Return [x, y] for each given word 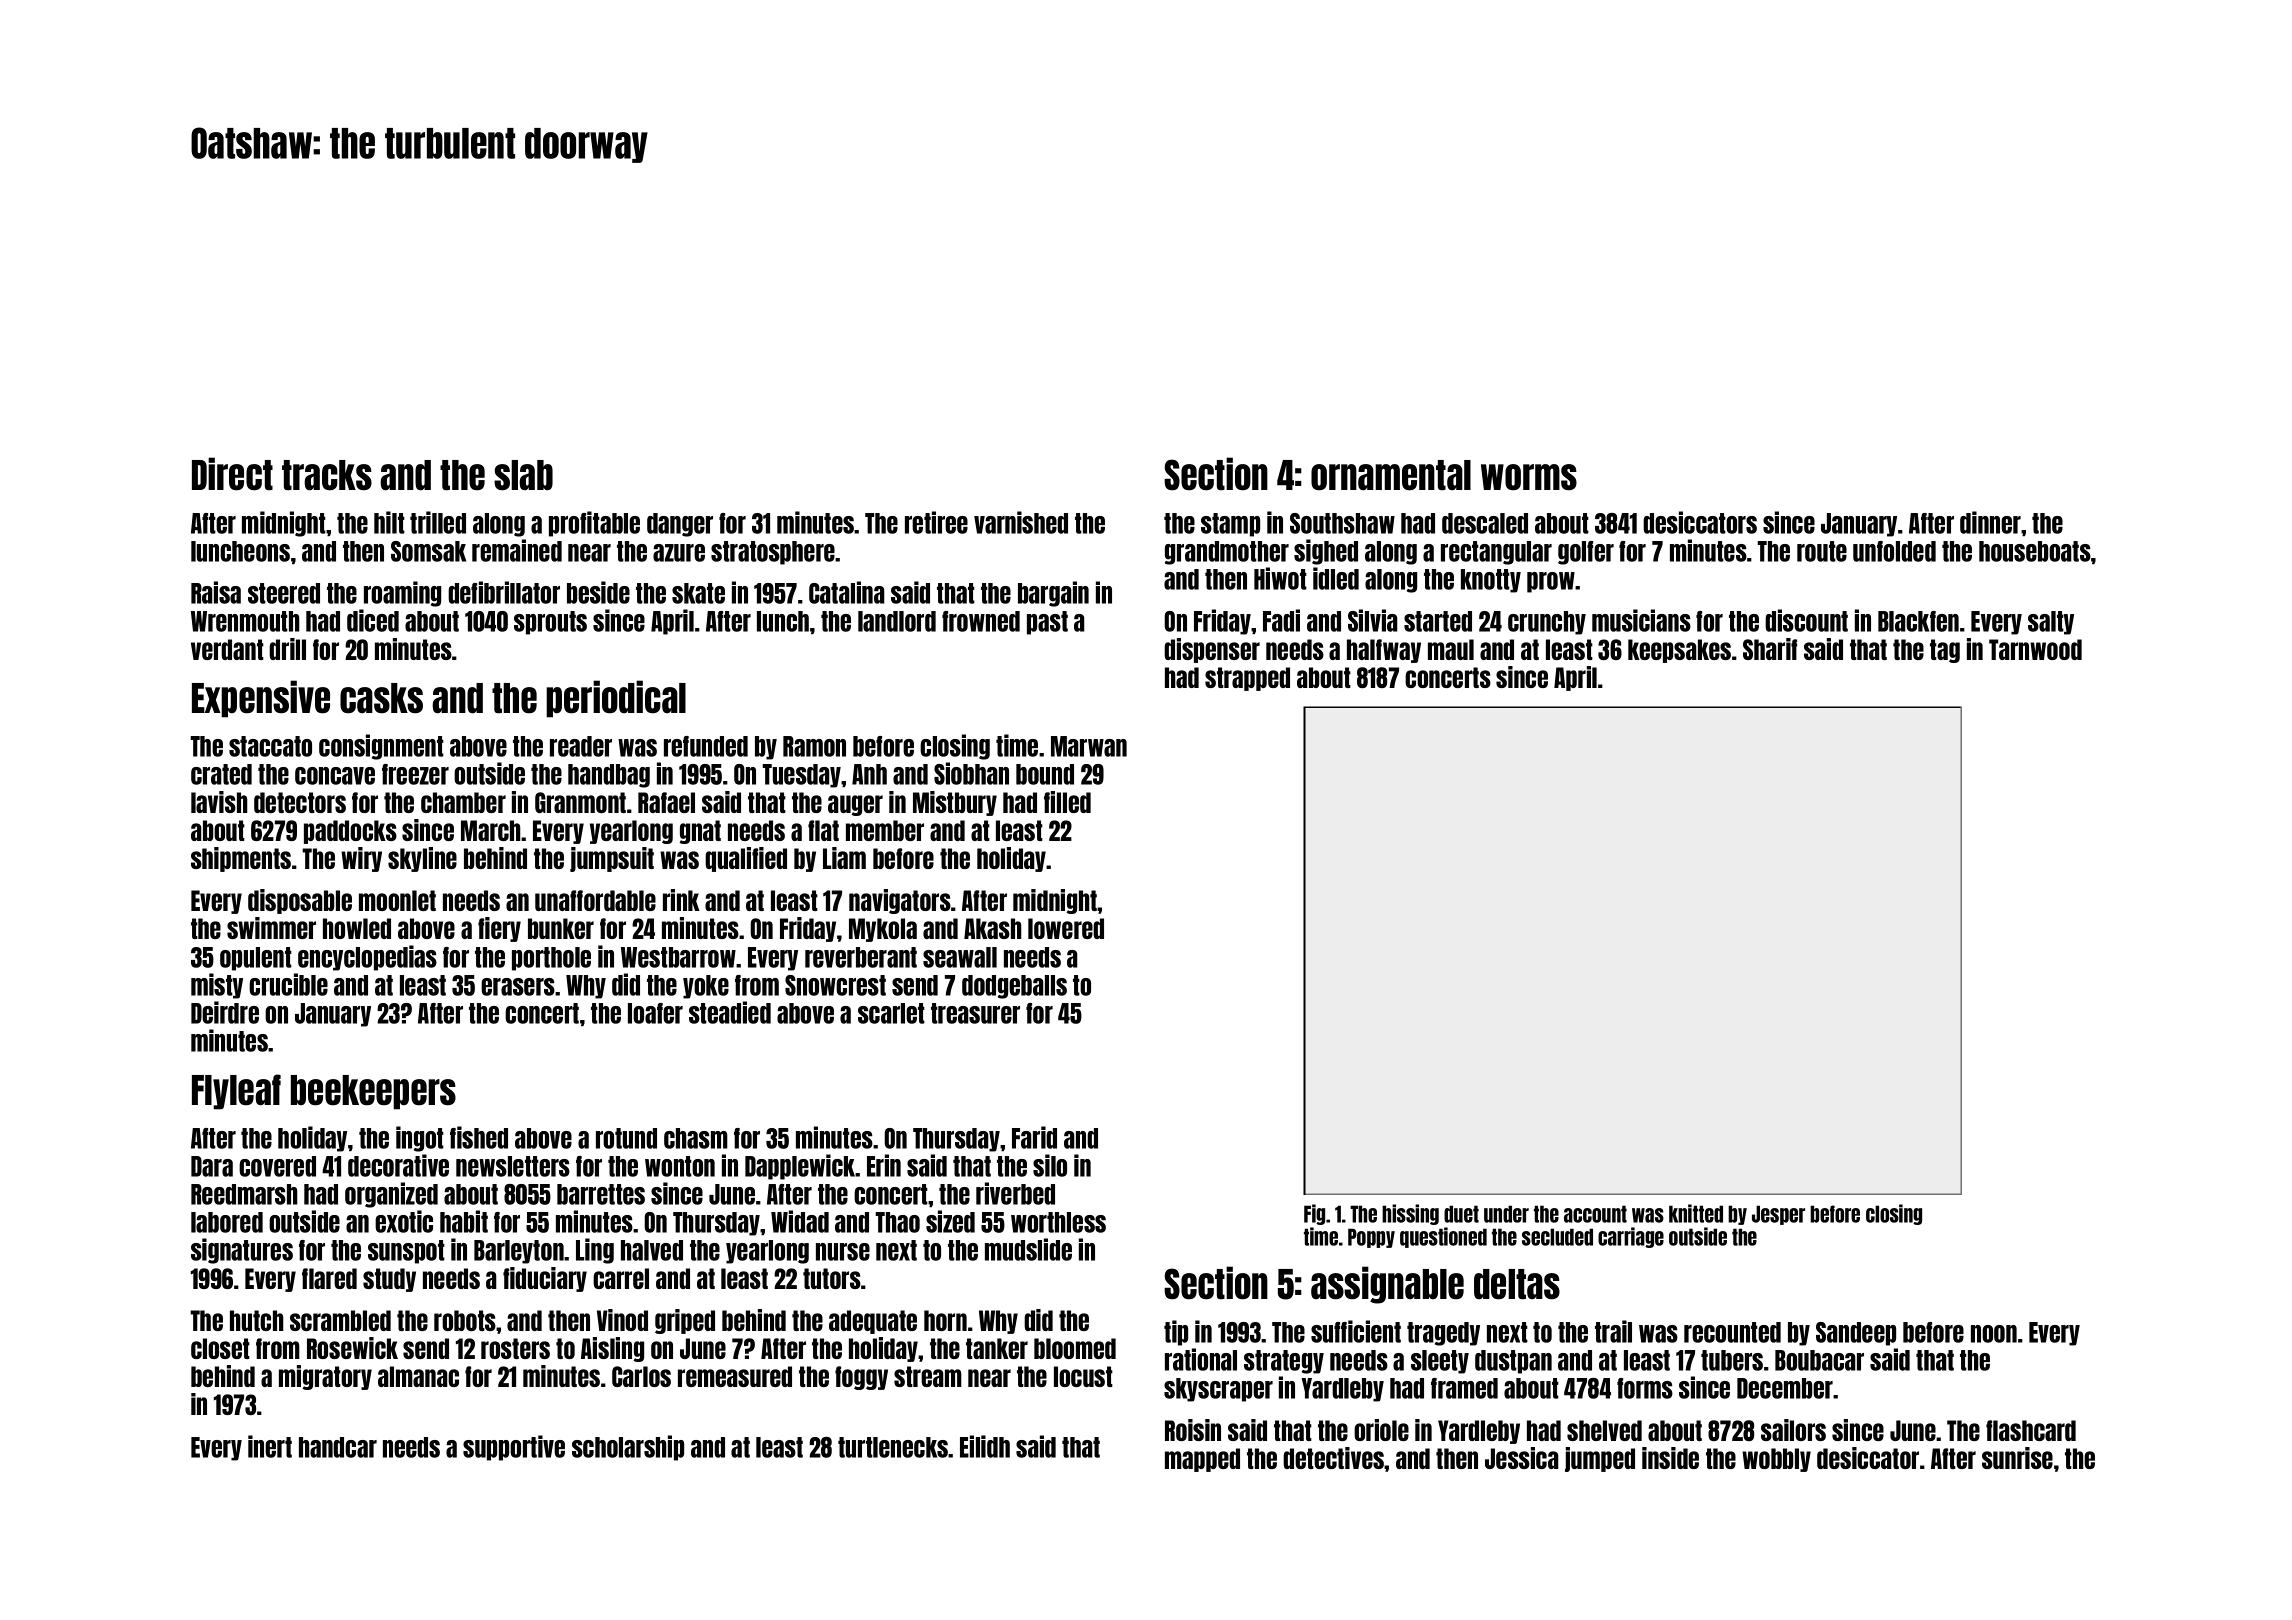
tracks [327, 475]
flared [329, 1278]
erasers [518, 987]
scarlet [891, 1013]
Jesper [1778, 1215]
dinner [1990, 522]
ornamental [1391, 475]
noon [1994, 1334]
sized [950, 1221]
